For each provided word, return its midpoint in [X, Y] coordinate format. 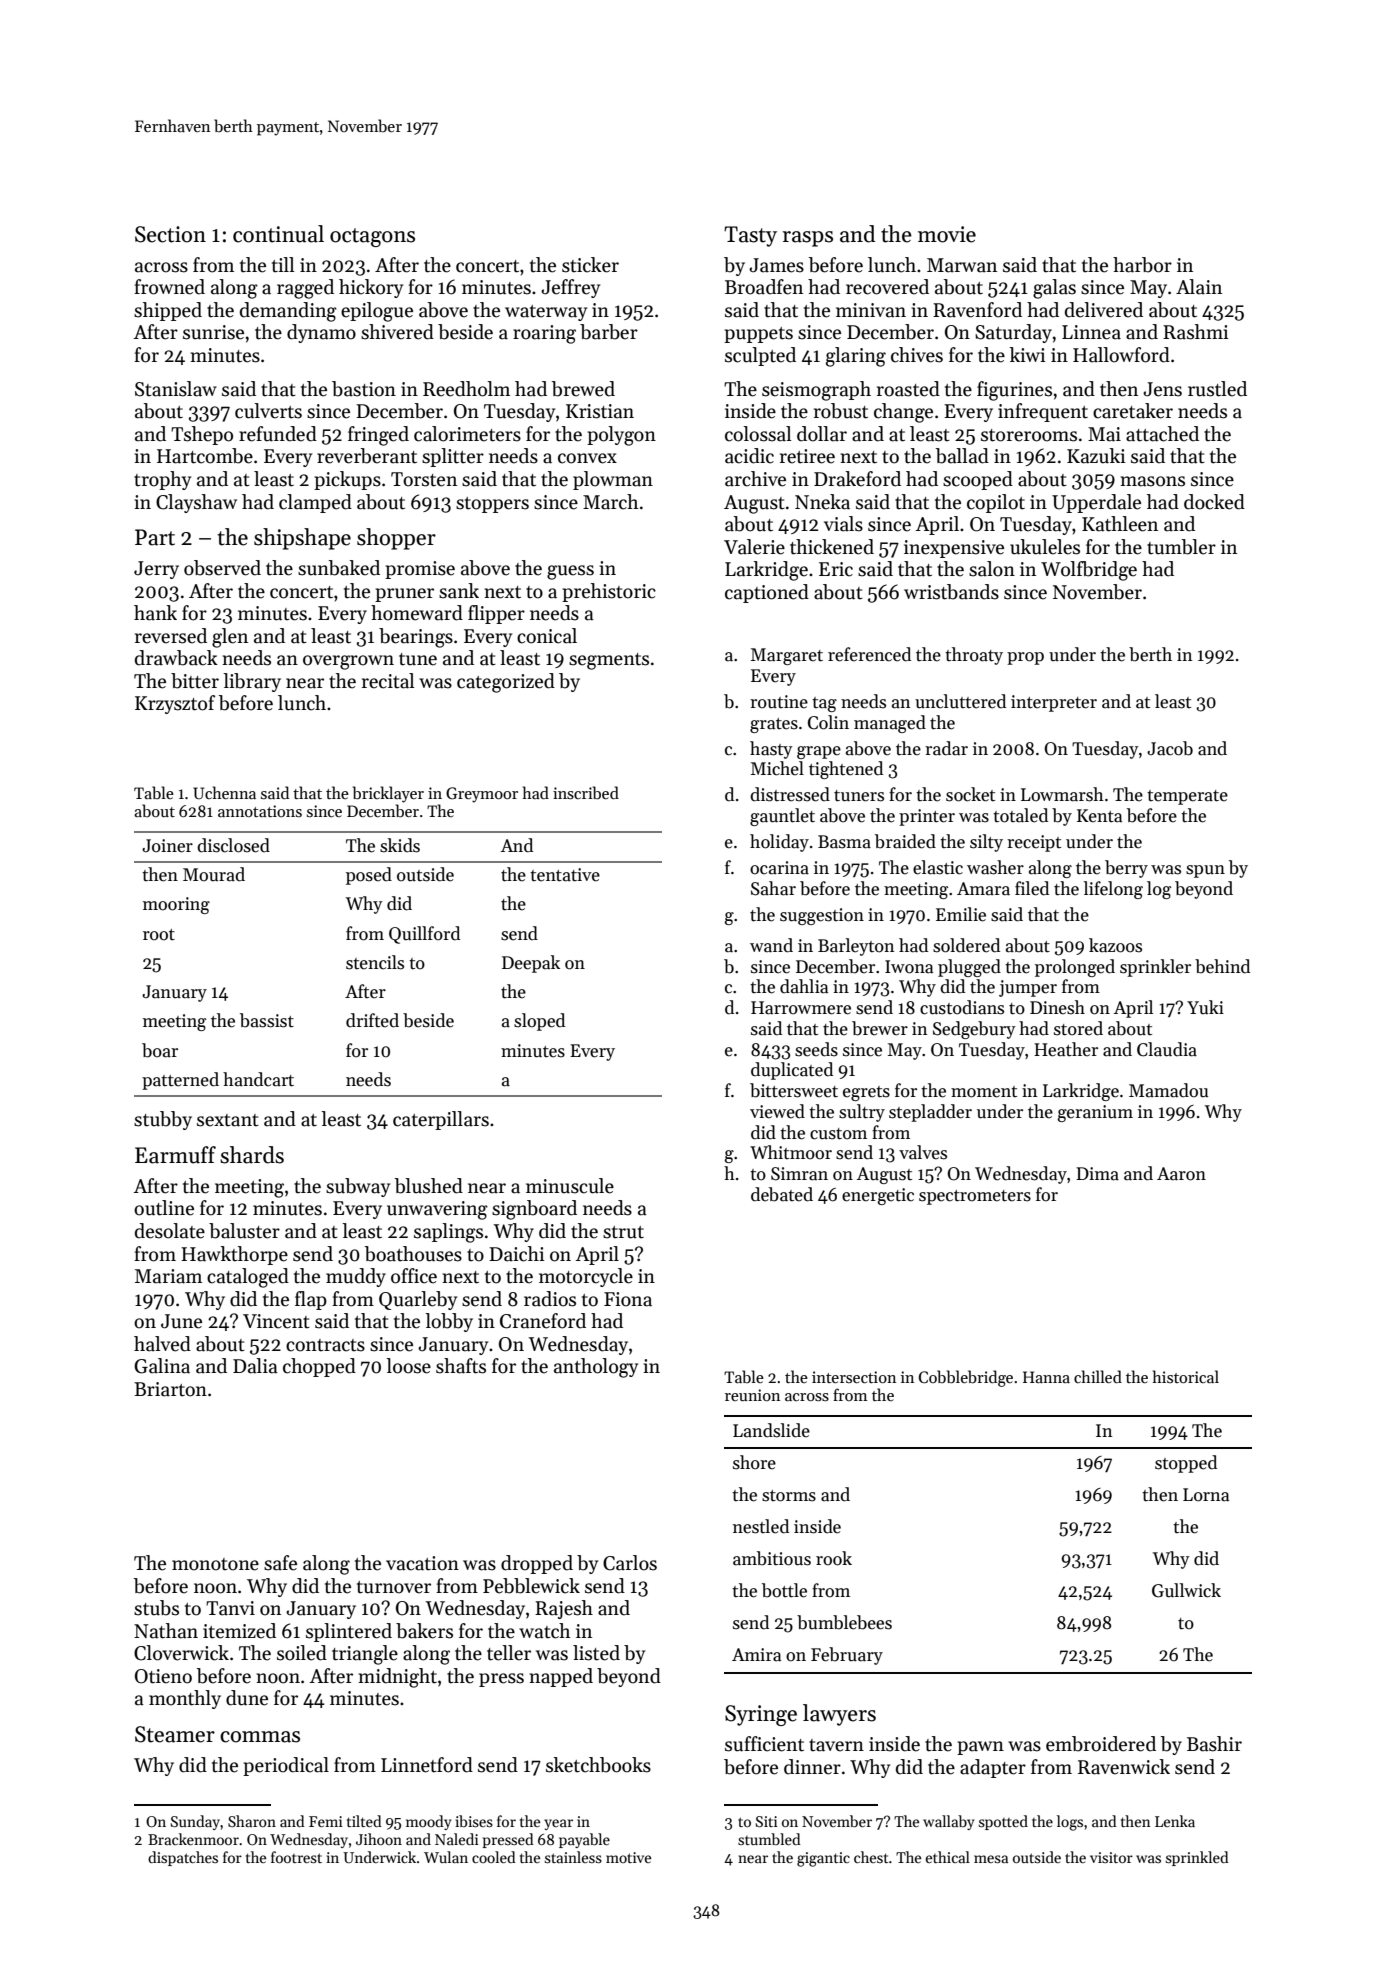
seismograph [816, 391]
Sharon [252, 1821]
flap [311, 1300]
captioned [767, 593]
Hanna [1046, 1377]
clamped [315, 503]
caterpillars [441, 1120]
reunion [752, 1395]
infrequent [1043, 412]
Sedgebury [974, 1030]
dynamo [321, 333]
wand [771, 945]
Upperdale [1096, 503]
